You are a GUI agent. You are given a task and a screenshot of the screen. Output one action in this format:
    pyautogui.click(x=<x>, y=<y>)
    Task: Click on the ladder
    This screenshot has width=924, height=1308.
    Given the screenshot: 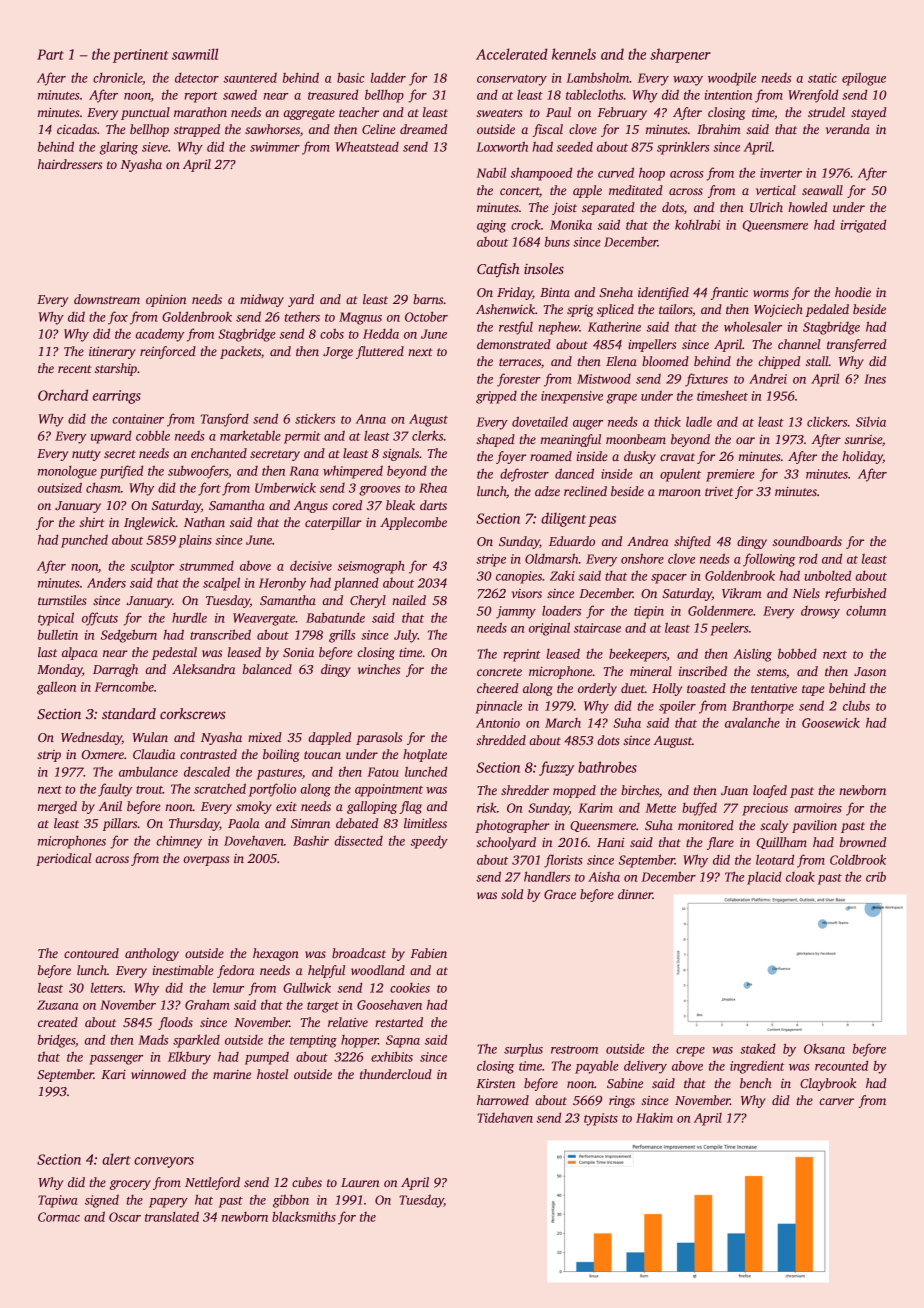 What is the action you would take?
    pyautogui.click(x=388, y=78)
